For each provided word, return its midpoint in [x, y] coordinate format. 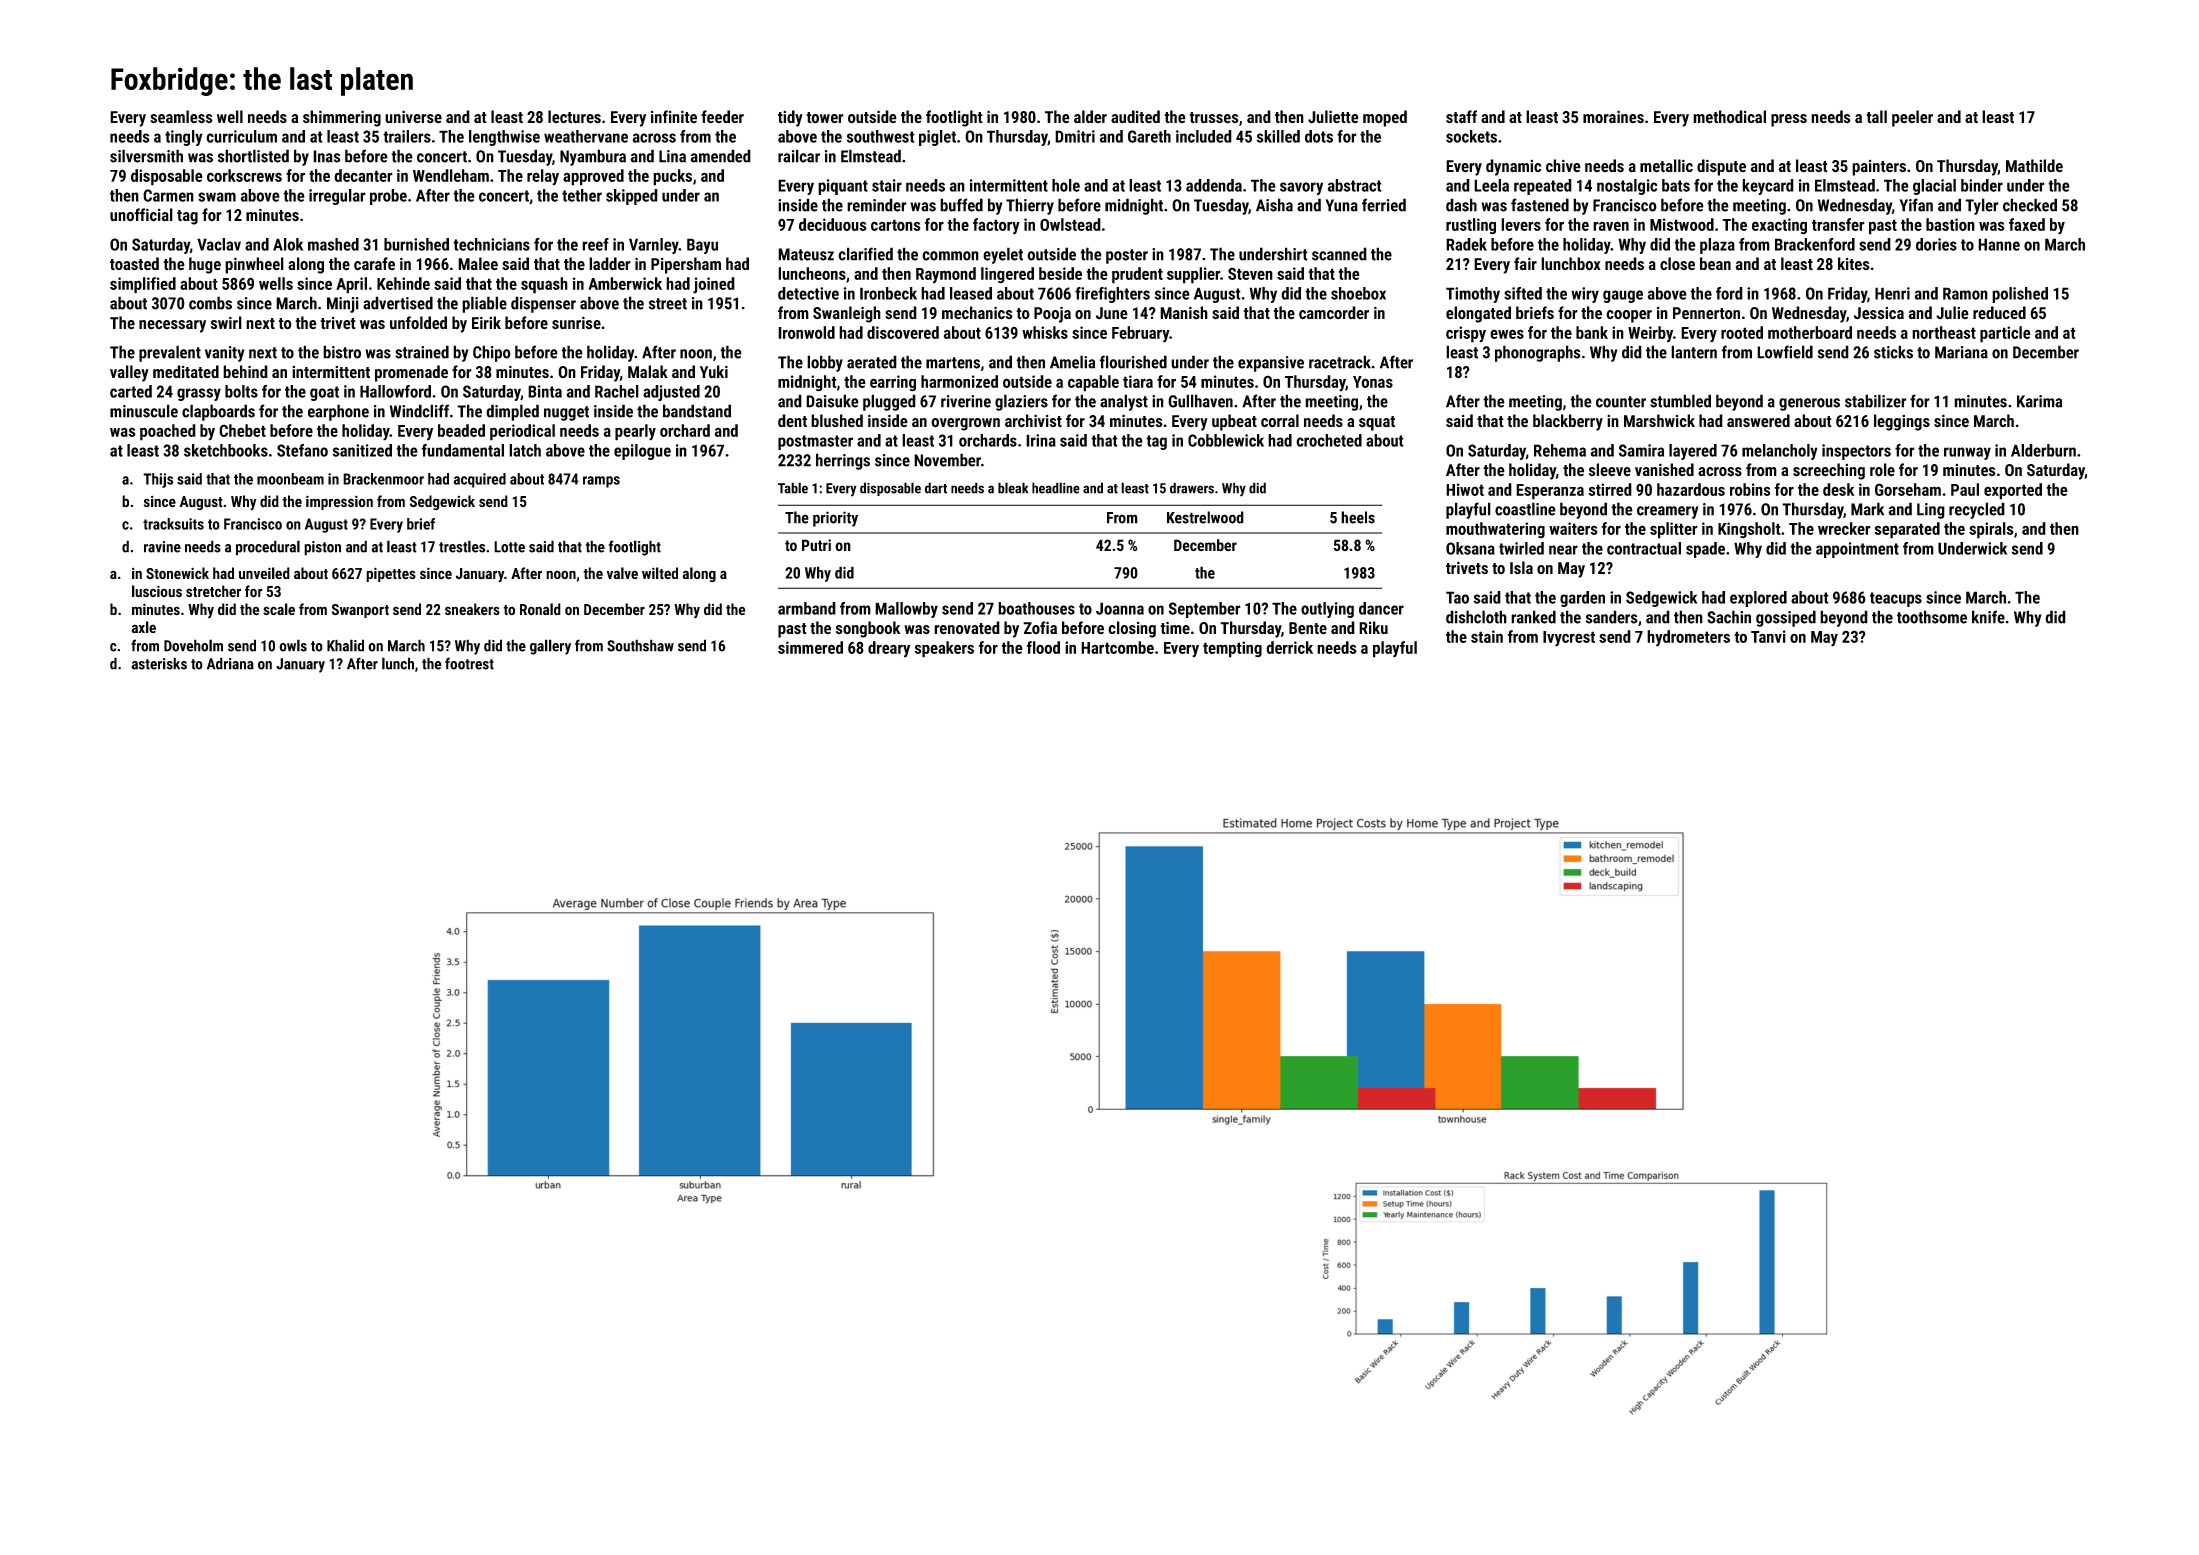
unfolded [418, 323]
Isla [1521, 568]
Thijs [158, 480]
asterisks [159, 663]
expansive [1271, 364]
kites [1854, 264]
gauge [1623, 296]
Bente [1308, 628]
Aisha [1274, 205]
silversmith [146, 156]
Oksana [1470, 548]
